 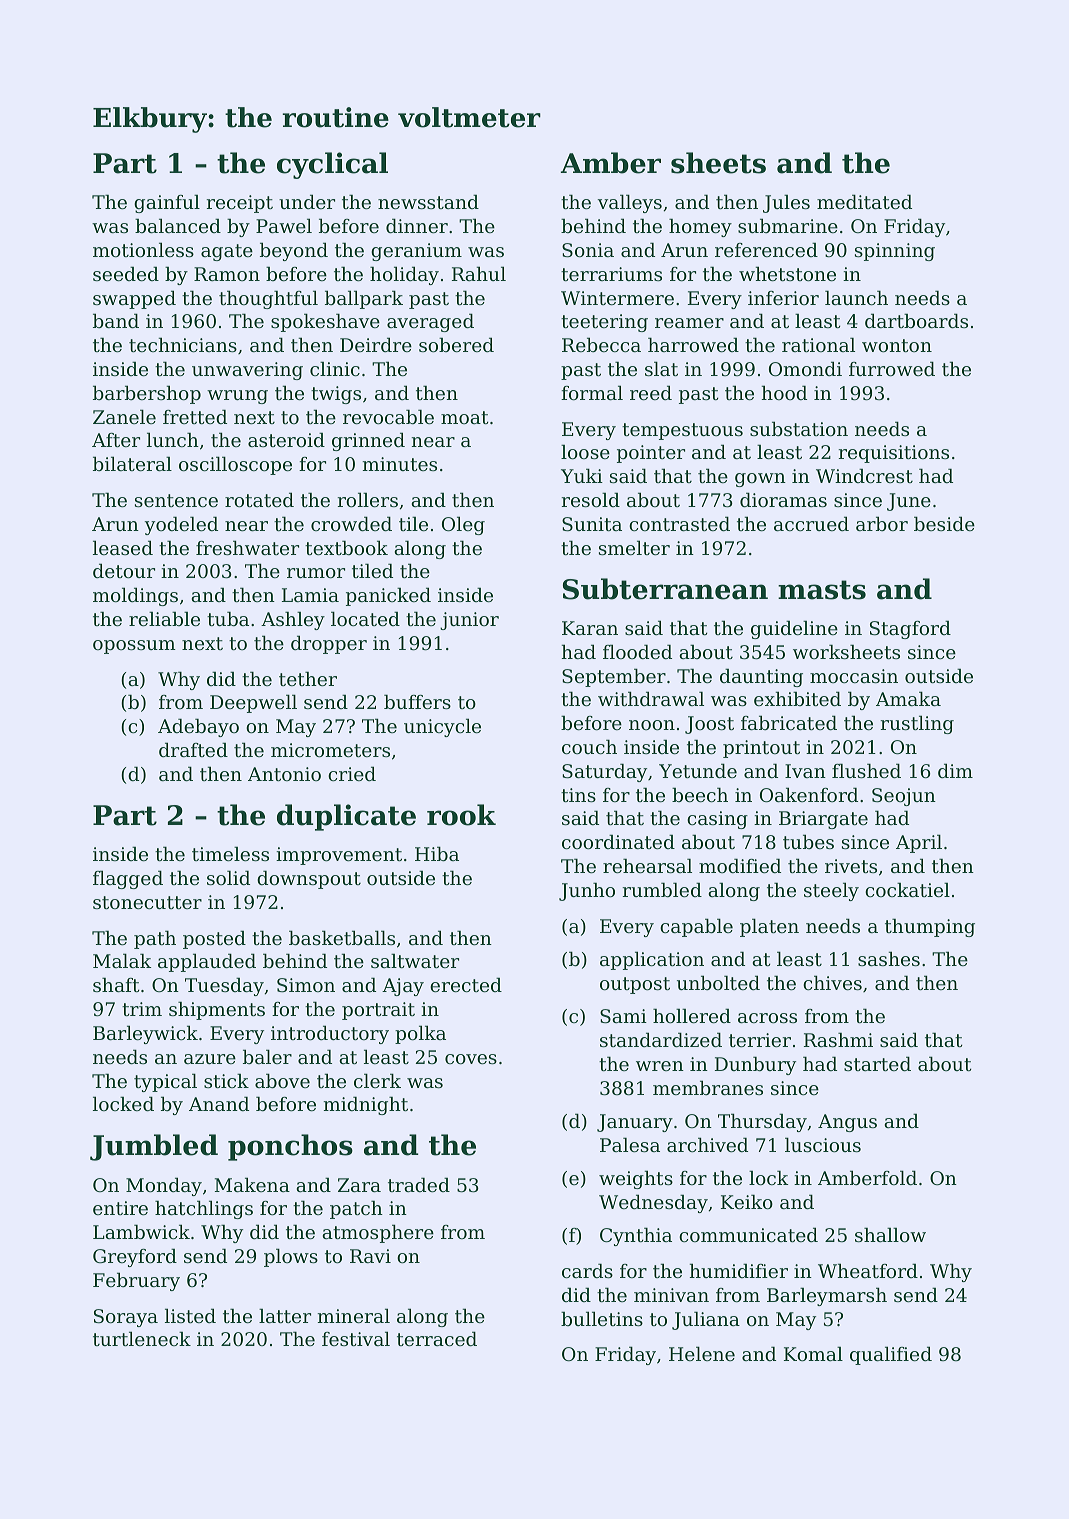 What do you see at coordinates (589, 746) in the screenshot?
I see `couch` at bounding box center [589, 746].
